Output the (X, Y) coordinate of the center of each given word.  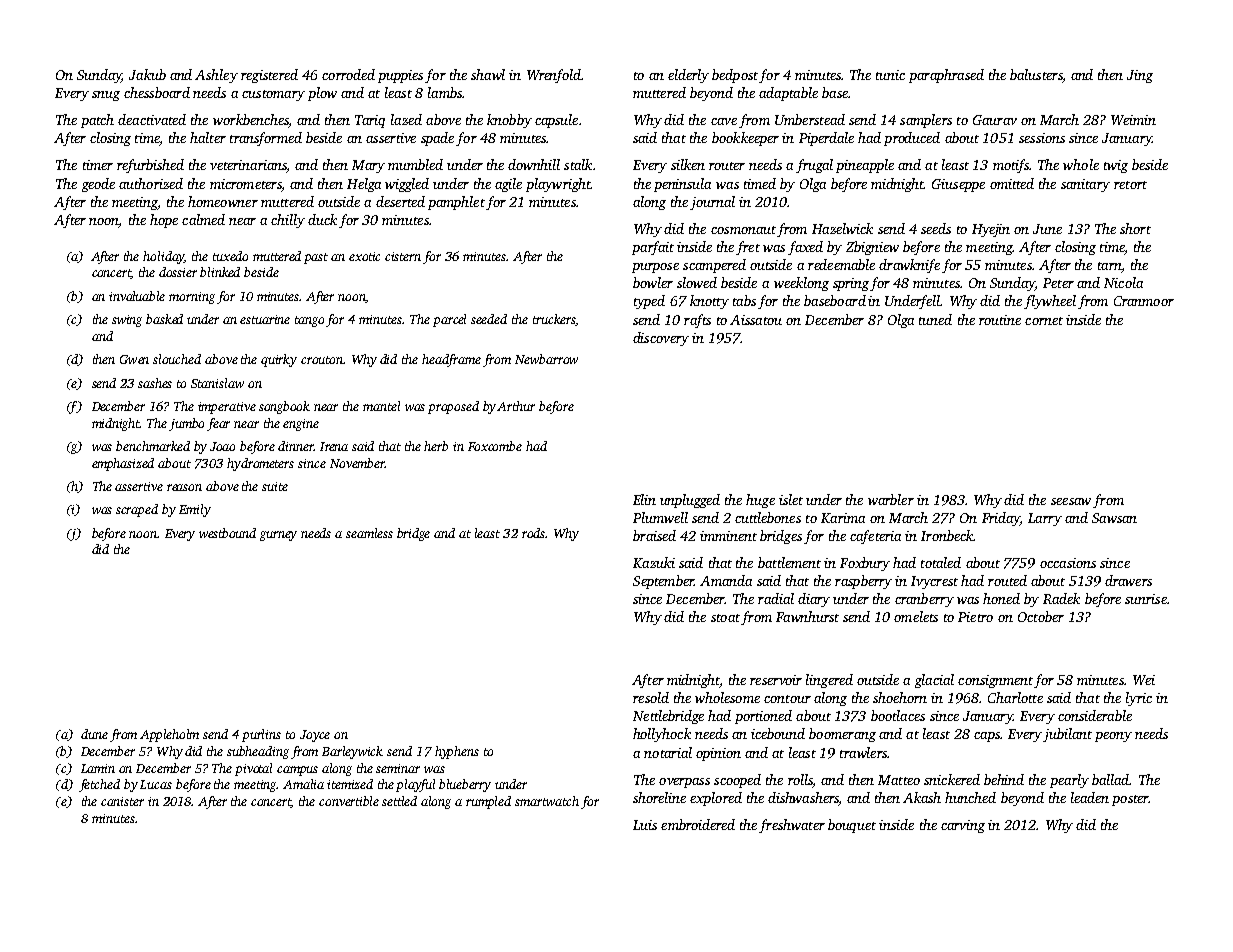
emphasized (123, 464)
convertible (349, 801)
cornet (1044, 321)
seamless (369, 533)
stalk (578, 164)
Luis (645, 825)
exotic (364, 256)
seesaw (1071, 501)
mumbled (415, 164)
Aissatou (756, 320)
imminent (728, 536)
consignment (995, 681)
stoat (725, 618)
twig (1116, 166)
